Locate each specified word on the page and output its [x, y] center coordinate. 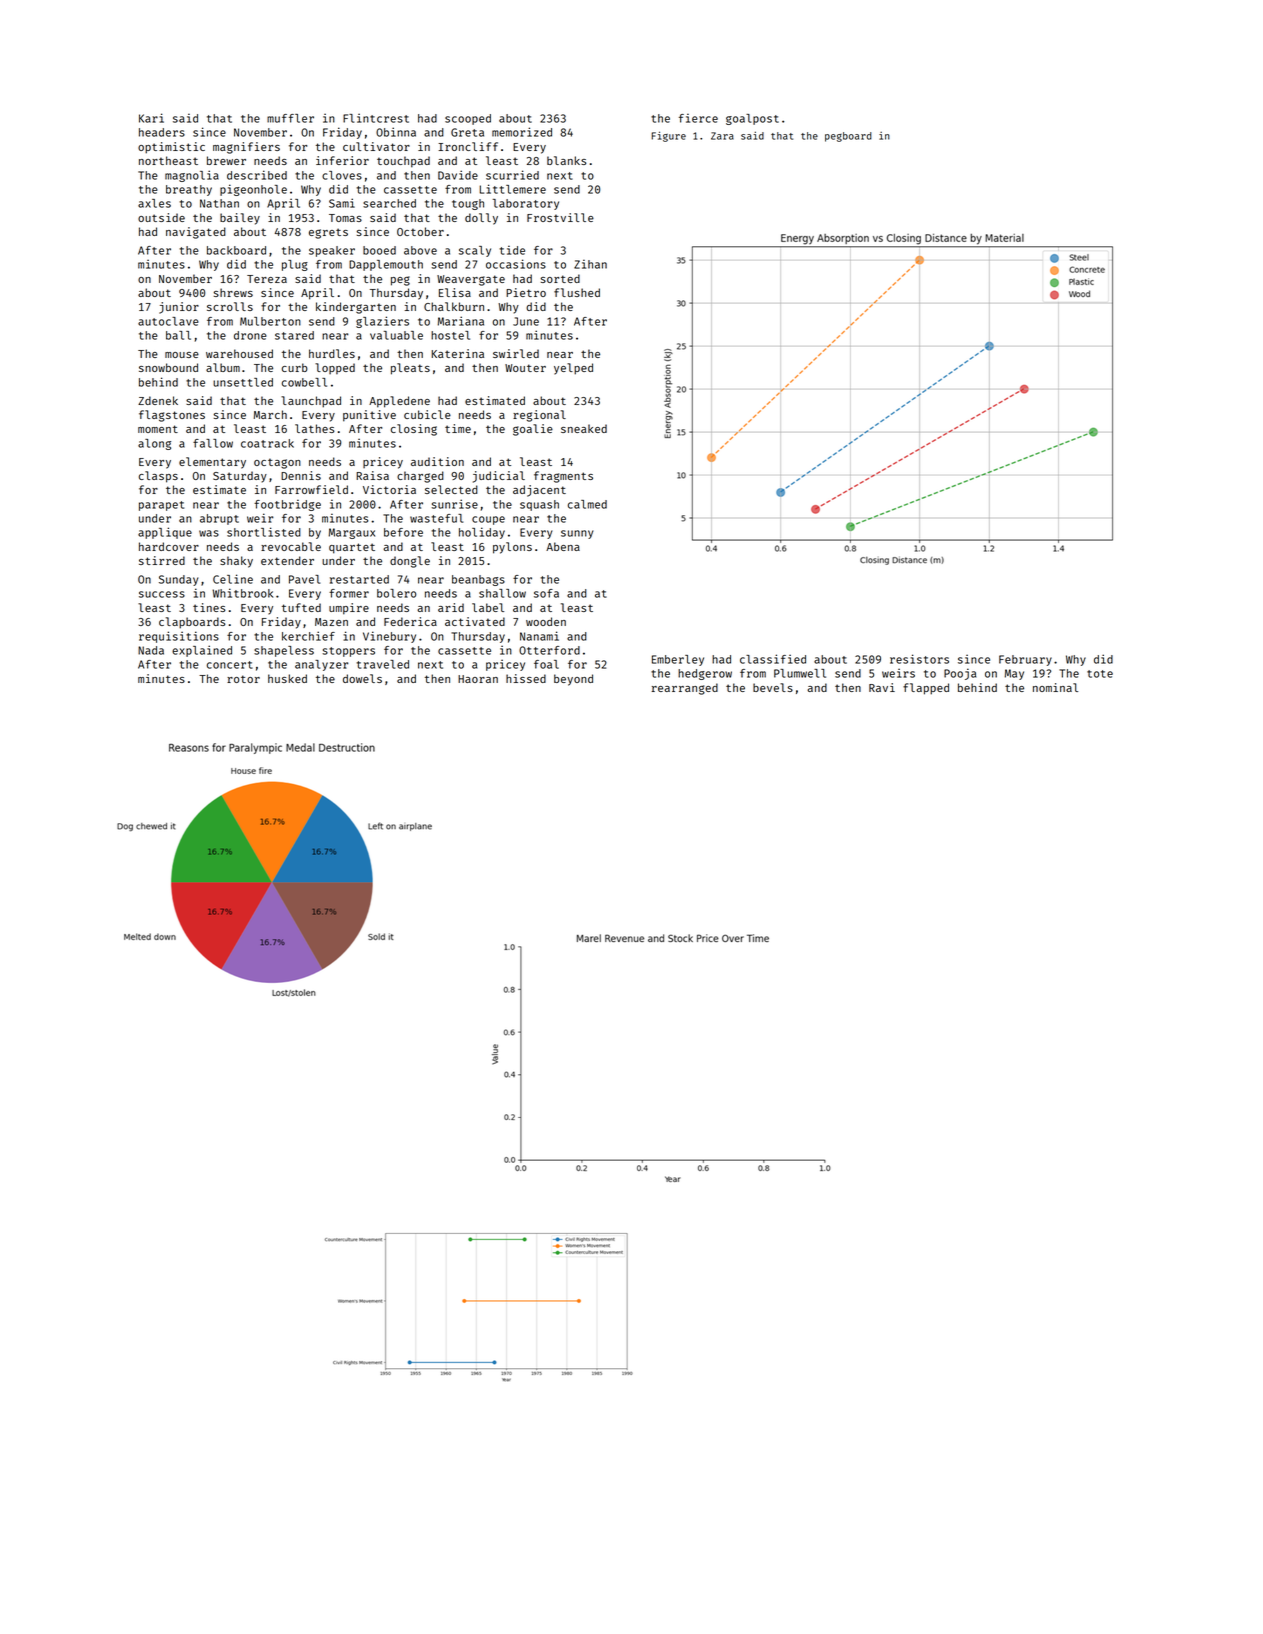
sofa [546, 593]
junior [179, 308]
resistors [919, 659]
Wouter [525, 368]
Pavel [304, 579]
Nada [151, 650]
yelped [573, 369]
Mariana [461, 321]
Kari [151, 118]
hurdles [332, 353]
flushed [577, 292]
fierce [698, 118]
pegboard [848, 137]
